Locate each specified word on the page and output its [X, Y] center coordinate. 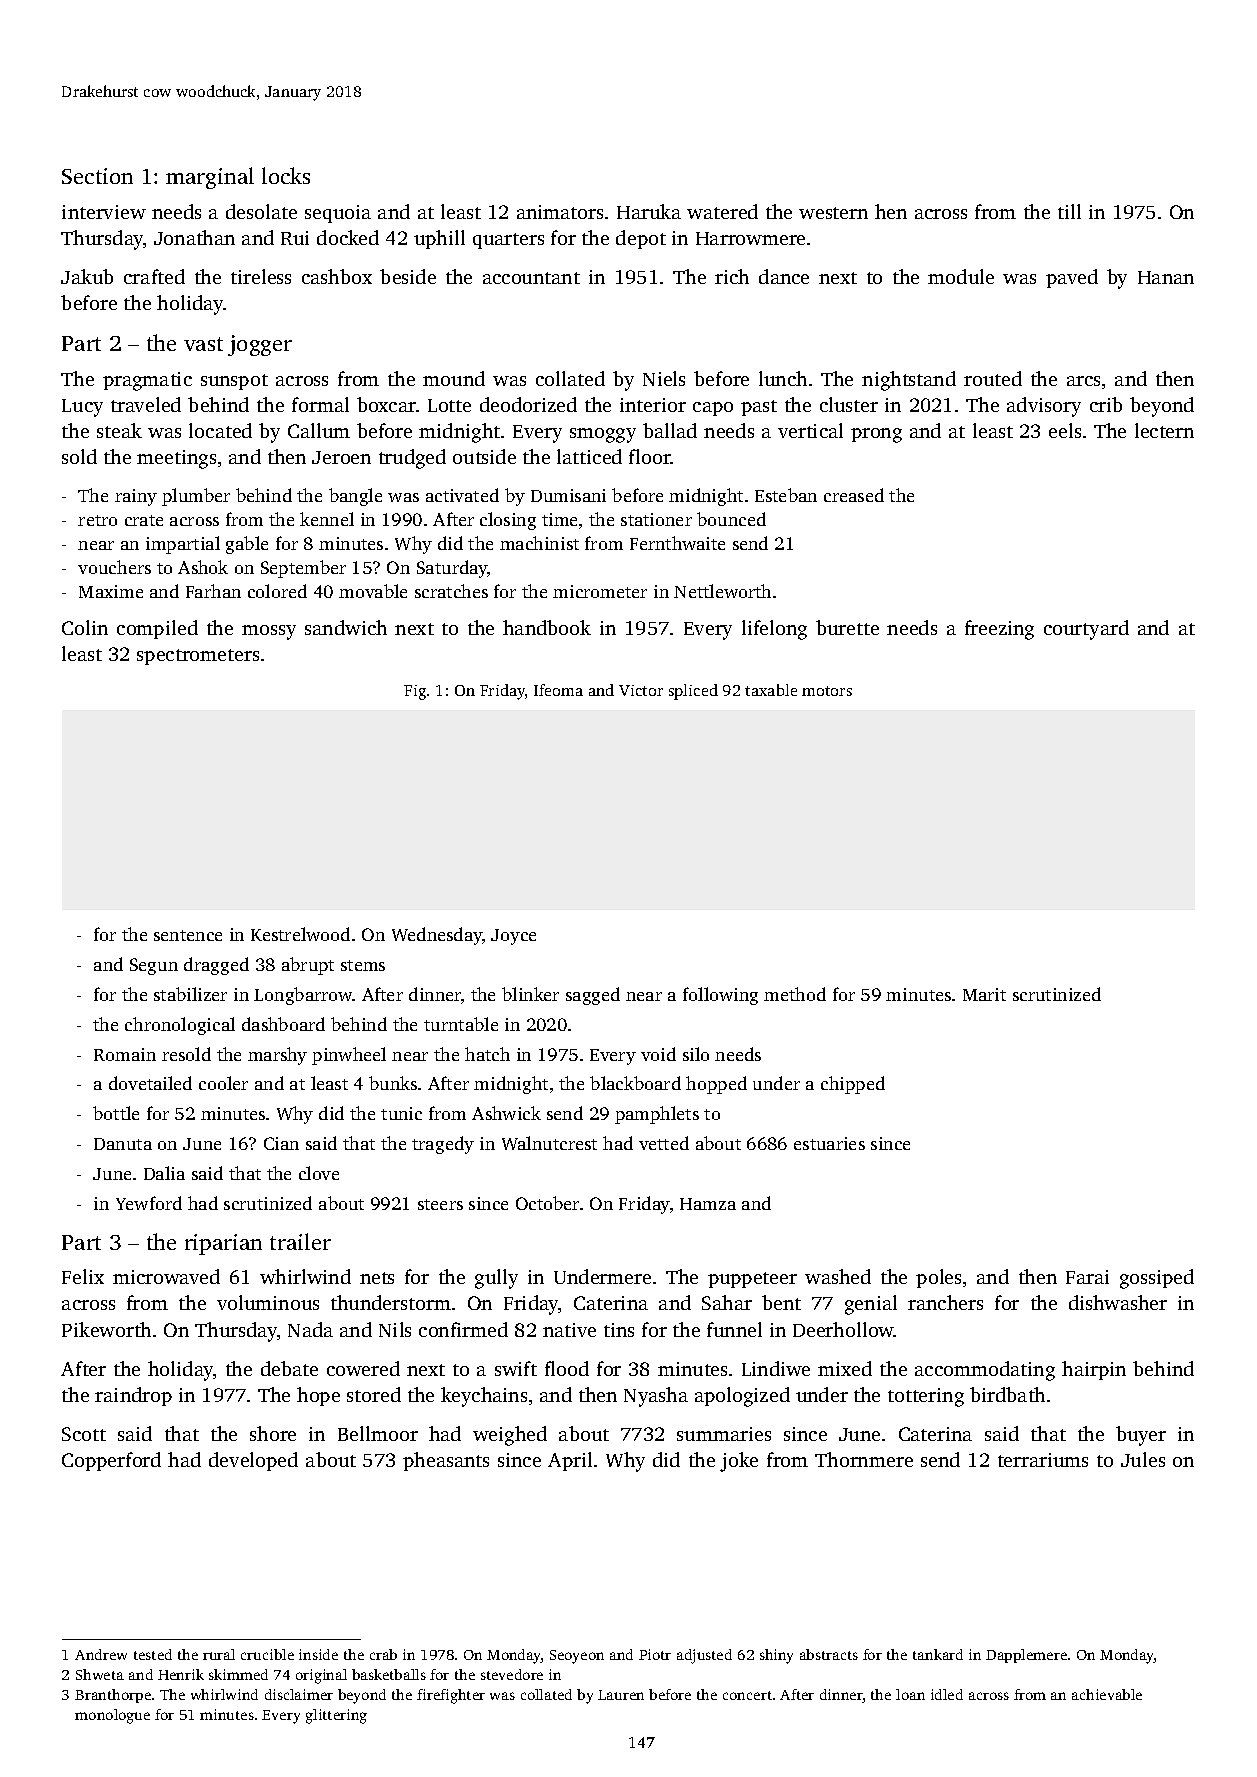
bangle [355, 497]
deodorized [528, 404]
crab [383, 1654]
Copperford [111, 1461]
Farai [1087, 1277]
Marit [984, 994]
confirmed [463, 1329]
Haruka [649, 211]
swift [516, 1368]
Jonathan [194, 237]
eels [1065, 430]
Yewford [149, 1203]
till [1069, 211]
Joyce [513, 937]
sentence [188, 935]
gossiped [1157, 1279]
